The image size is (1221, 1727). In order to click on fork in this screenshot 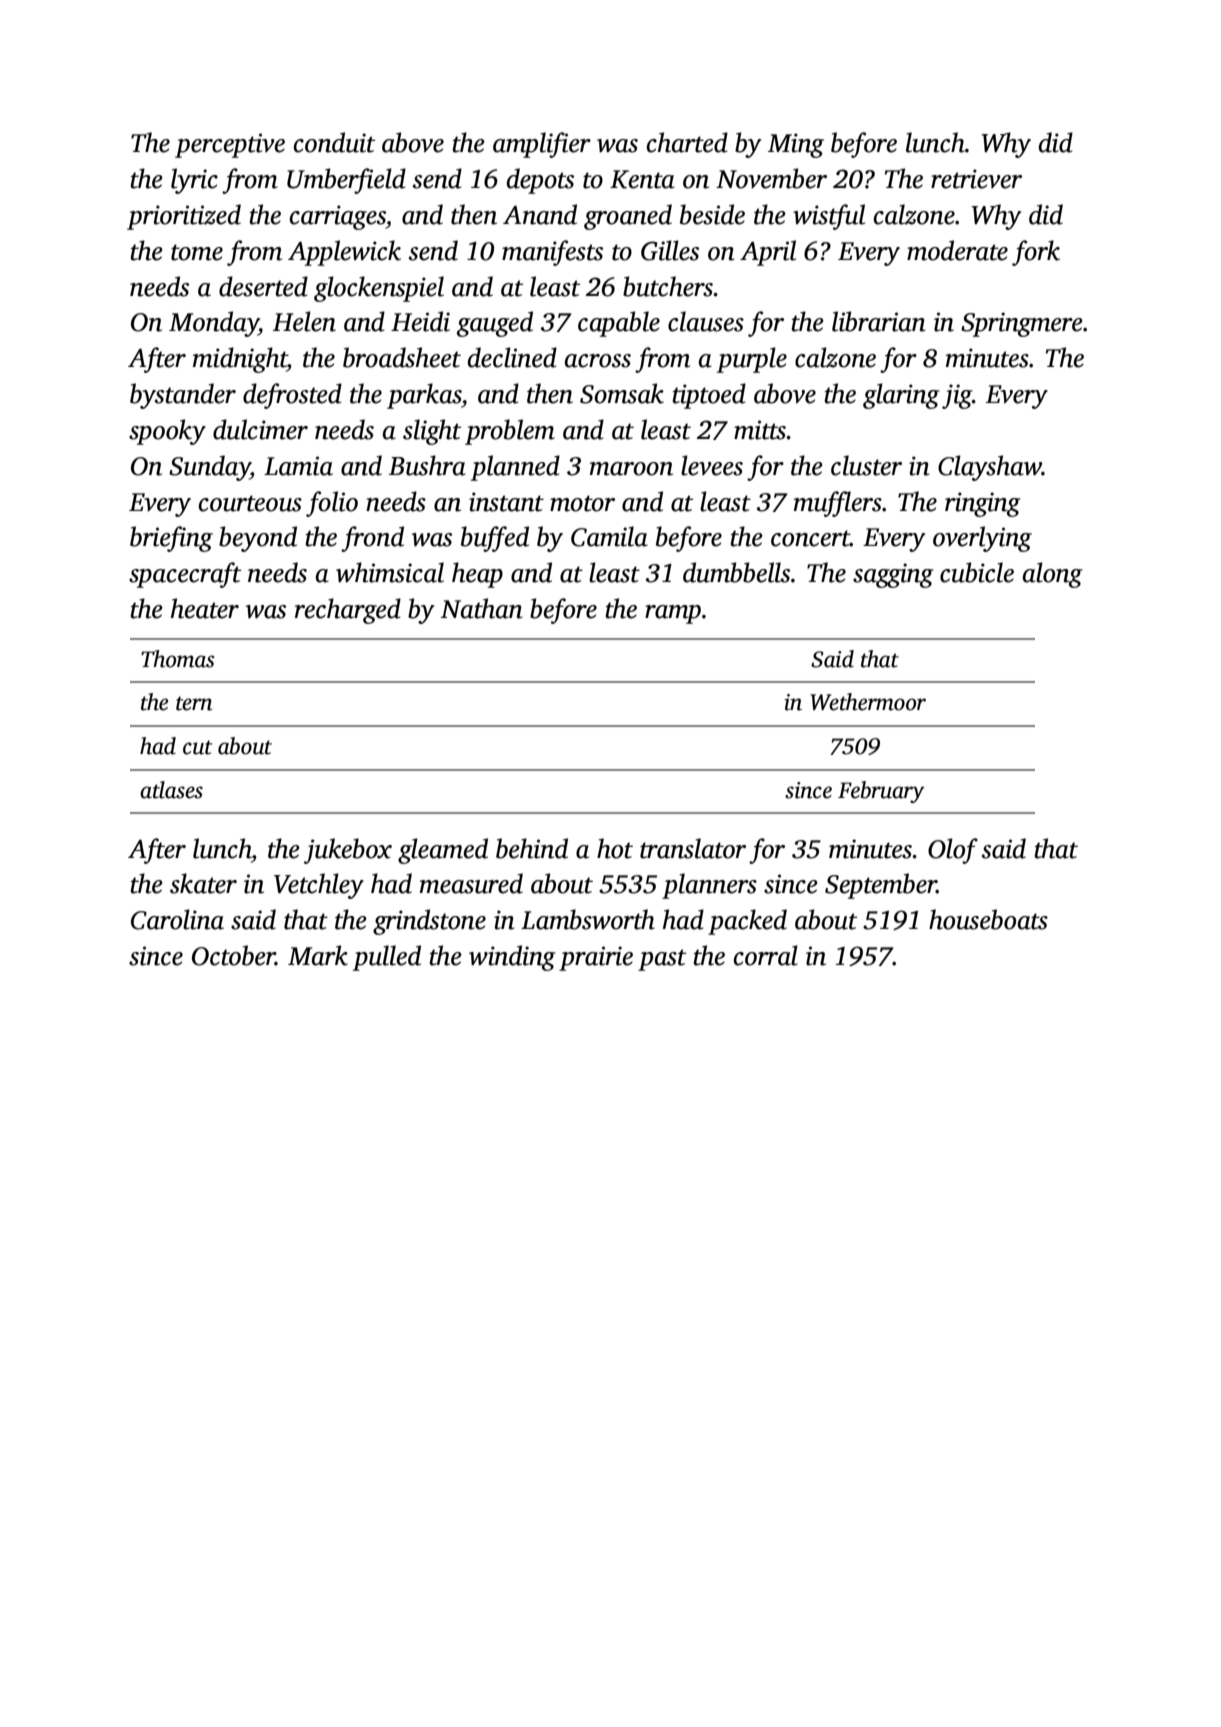, I will do `click(1036, 253)`.
